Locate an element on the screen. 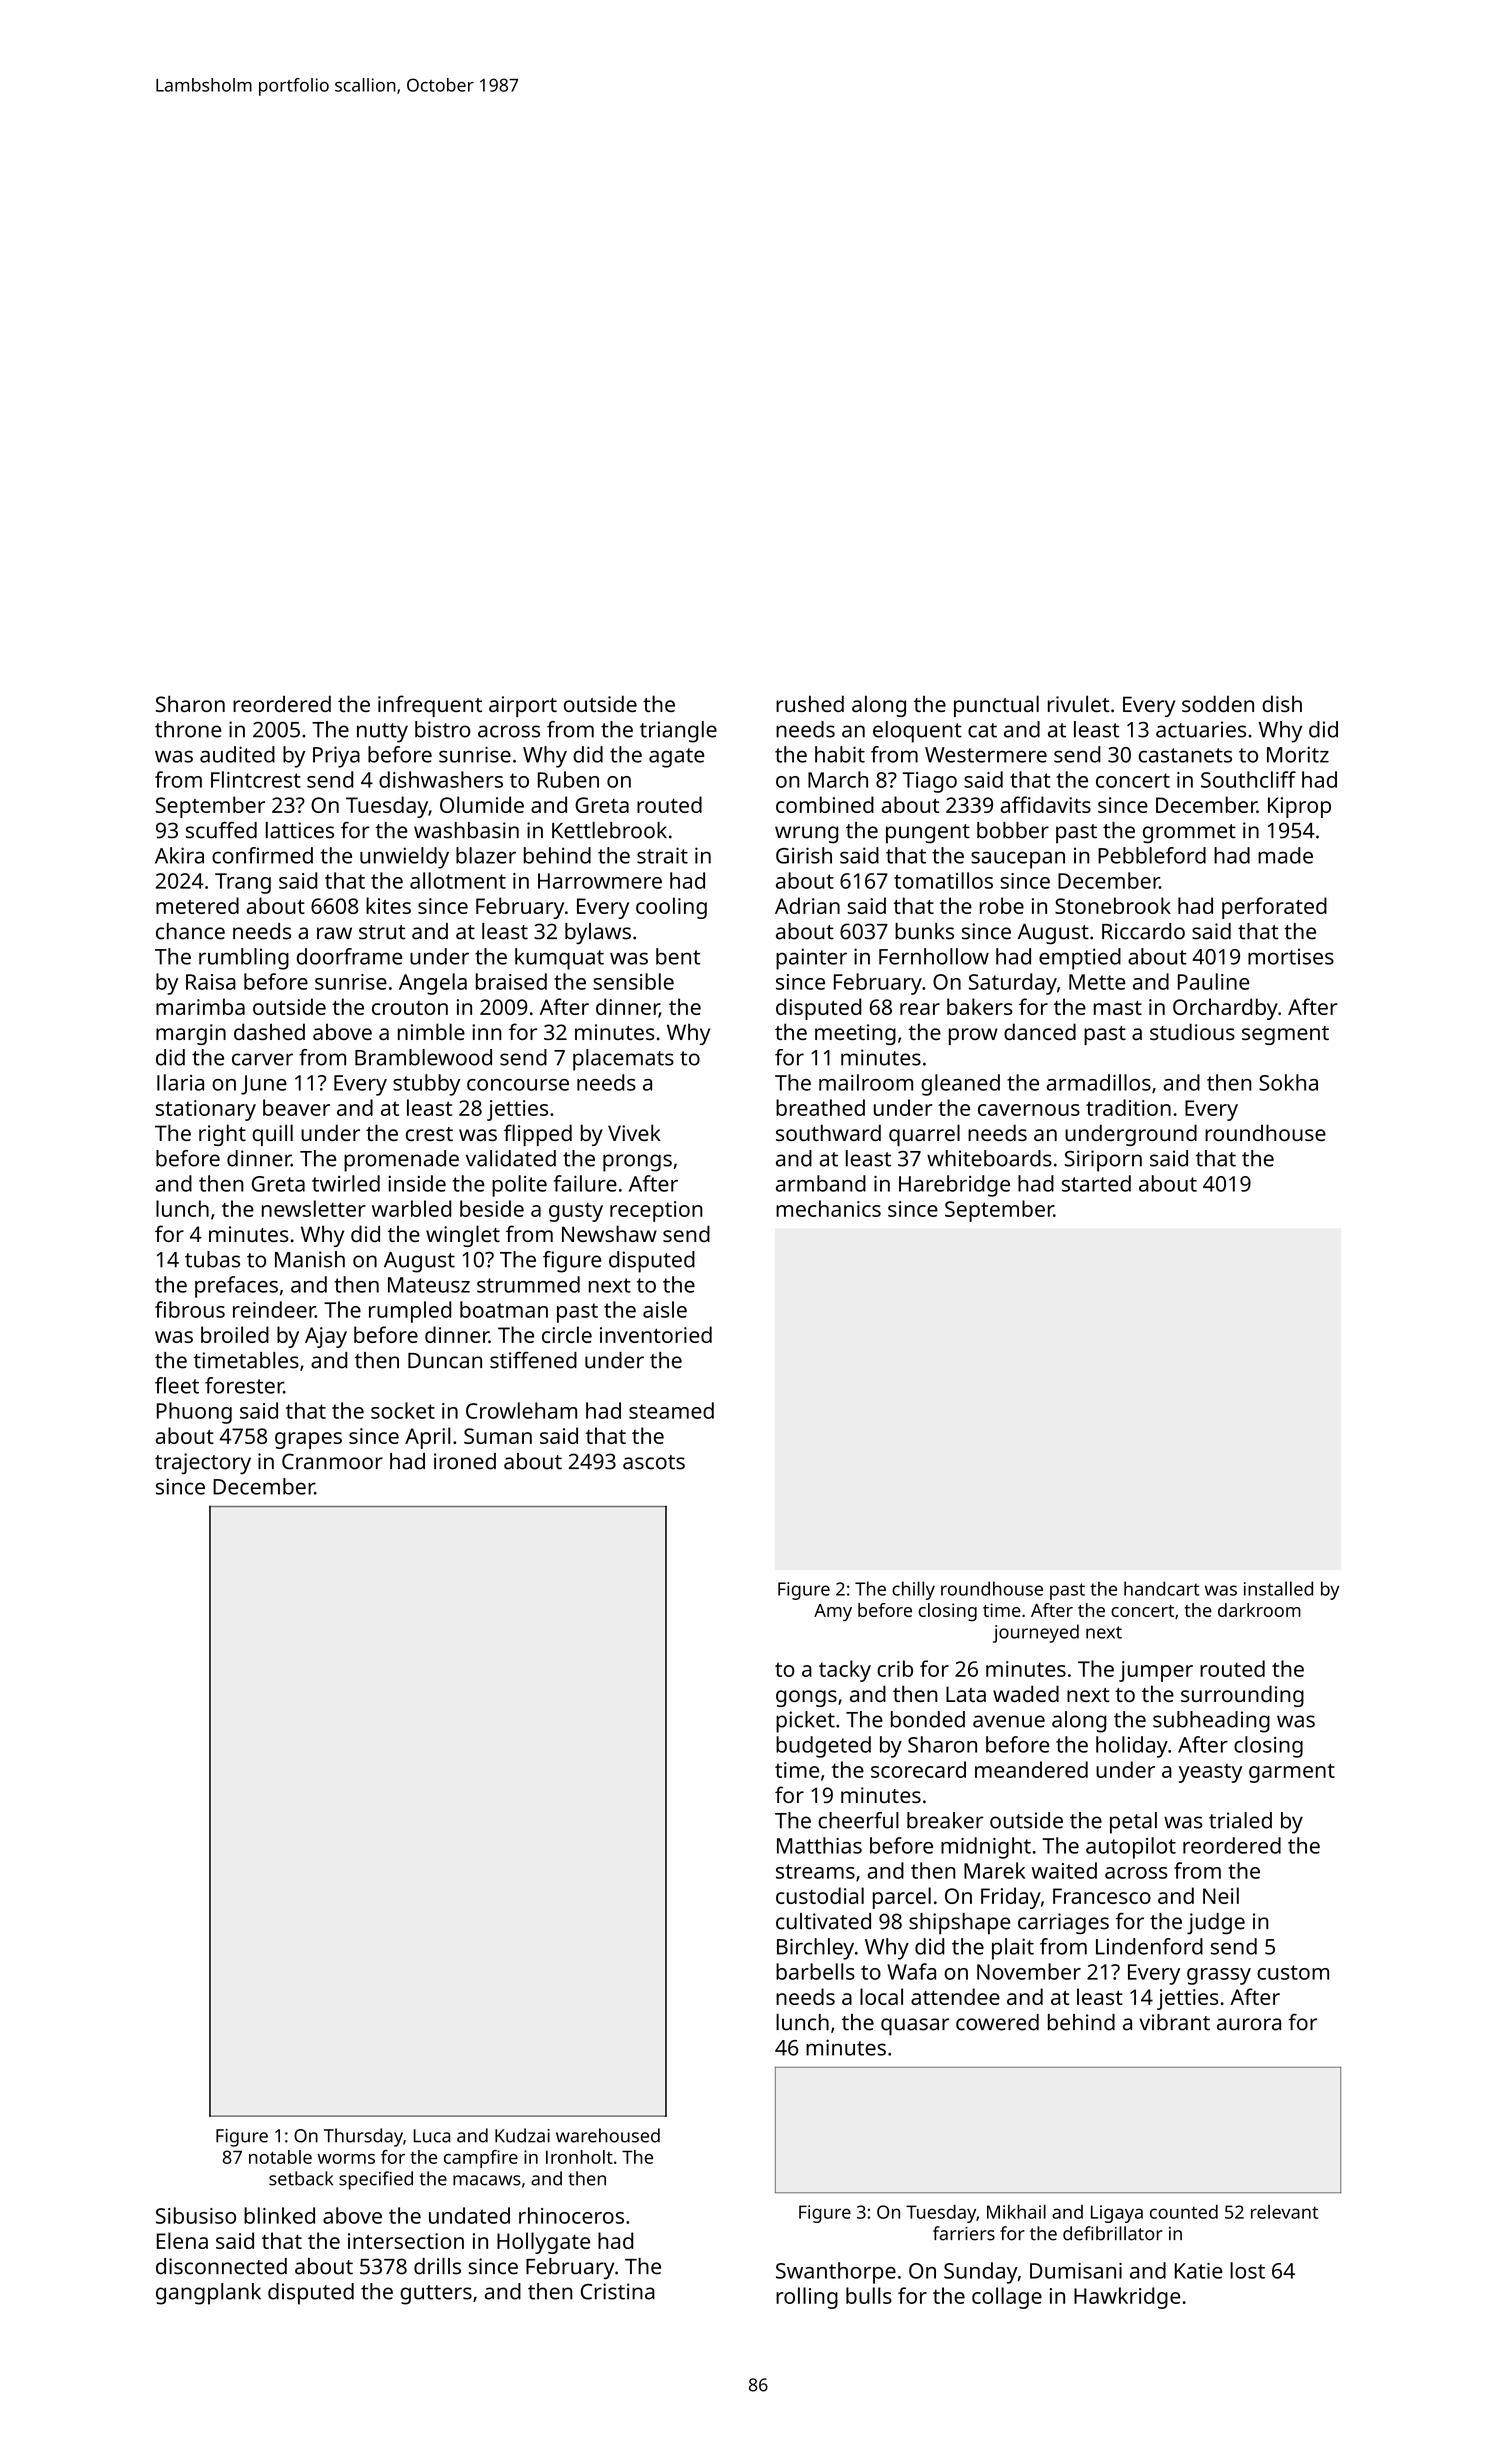  installed is located at coordinates (1278, 1588).
